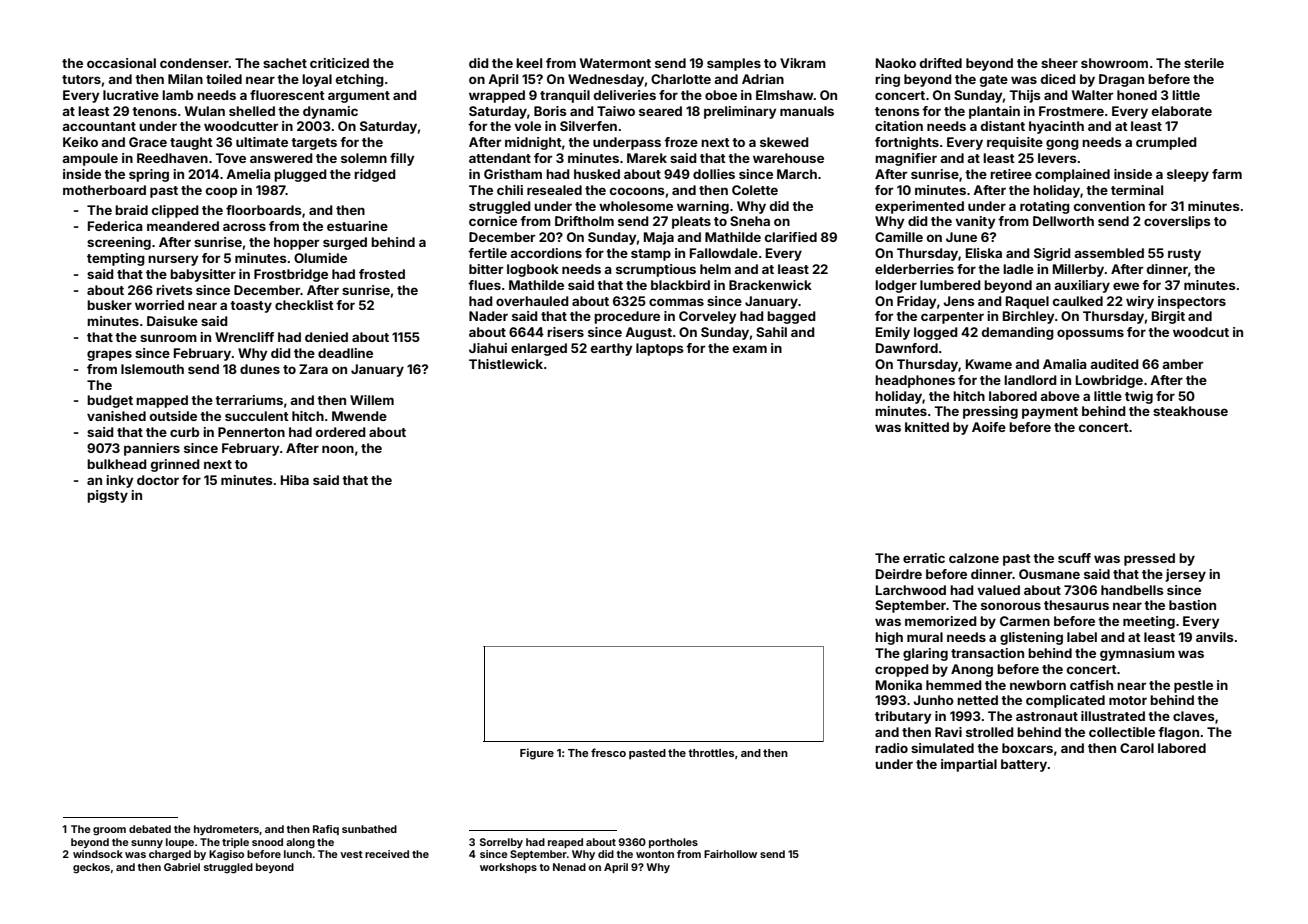  What do you see at coordinates (711, 753) in the screenshot?
I see `throttles` at bounding box center [711, 753].
